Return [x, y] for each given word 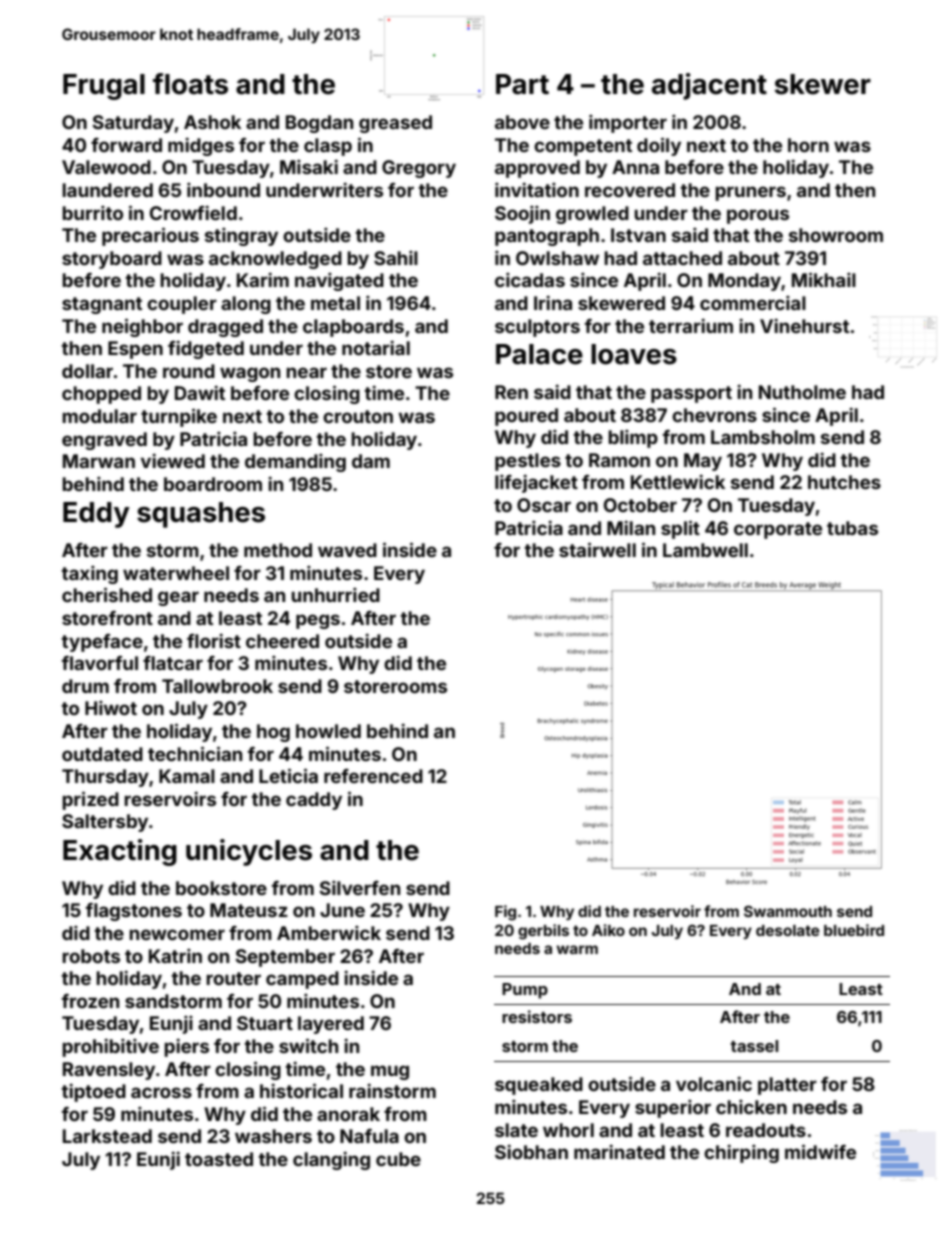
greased [395, 124]
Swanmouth [788, 911]
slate [516, 1130]
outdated [102, 754]
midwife [820, 1151]
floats [190, 84]
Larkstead [107, 1136]
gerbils [543, 932]
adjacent [709, 86]
